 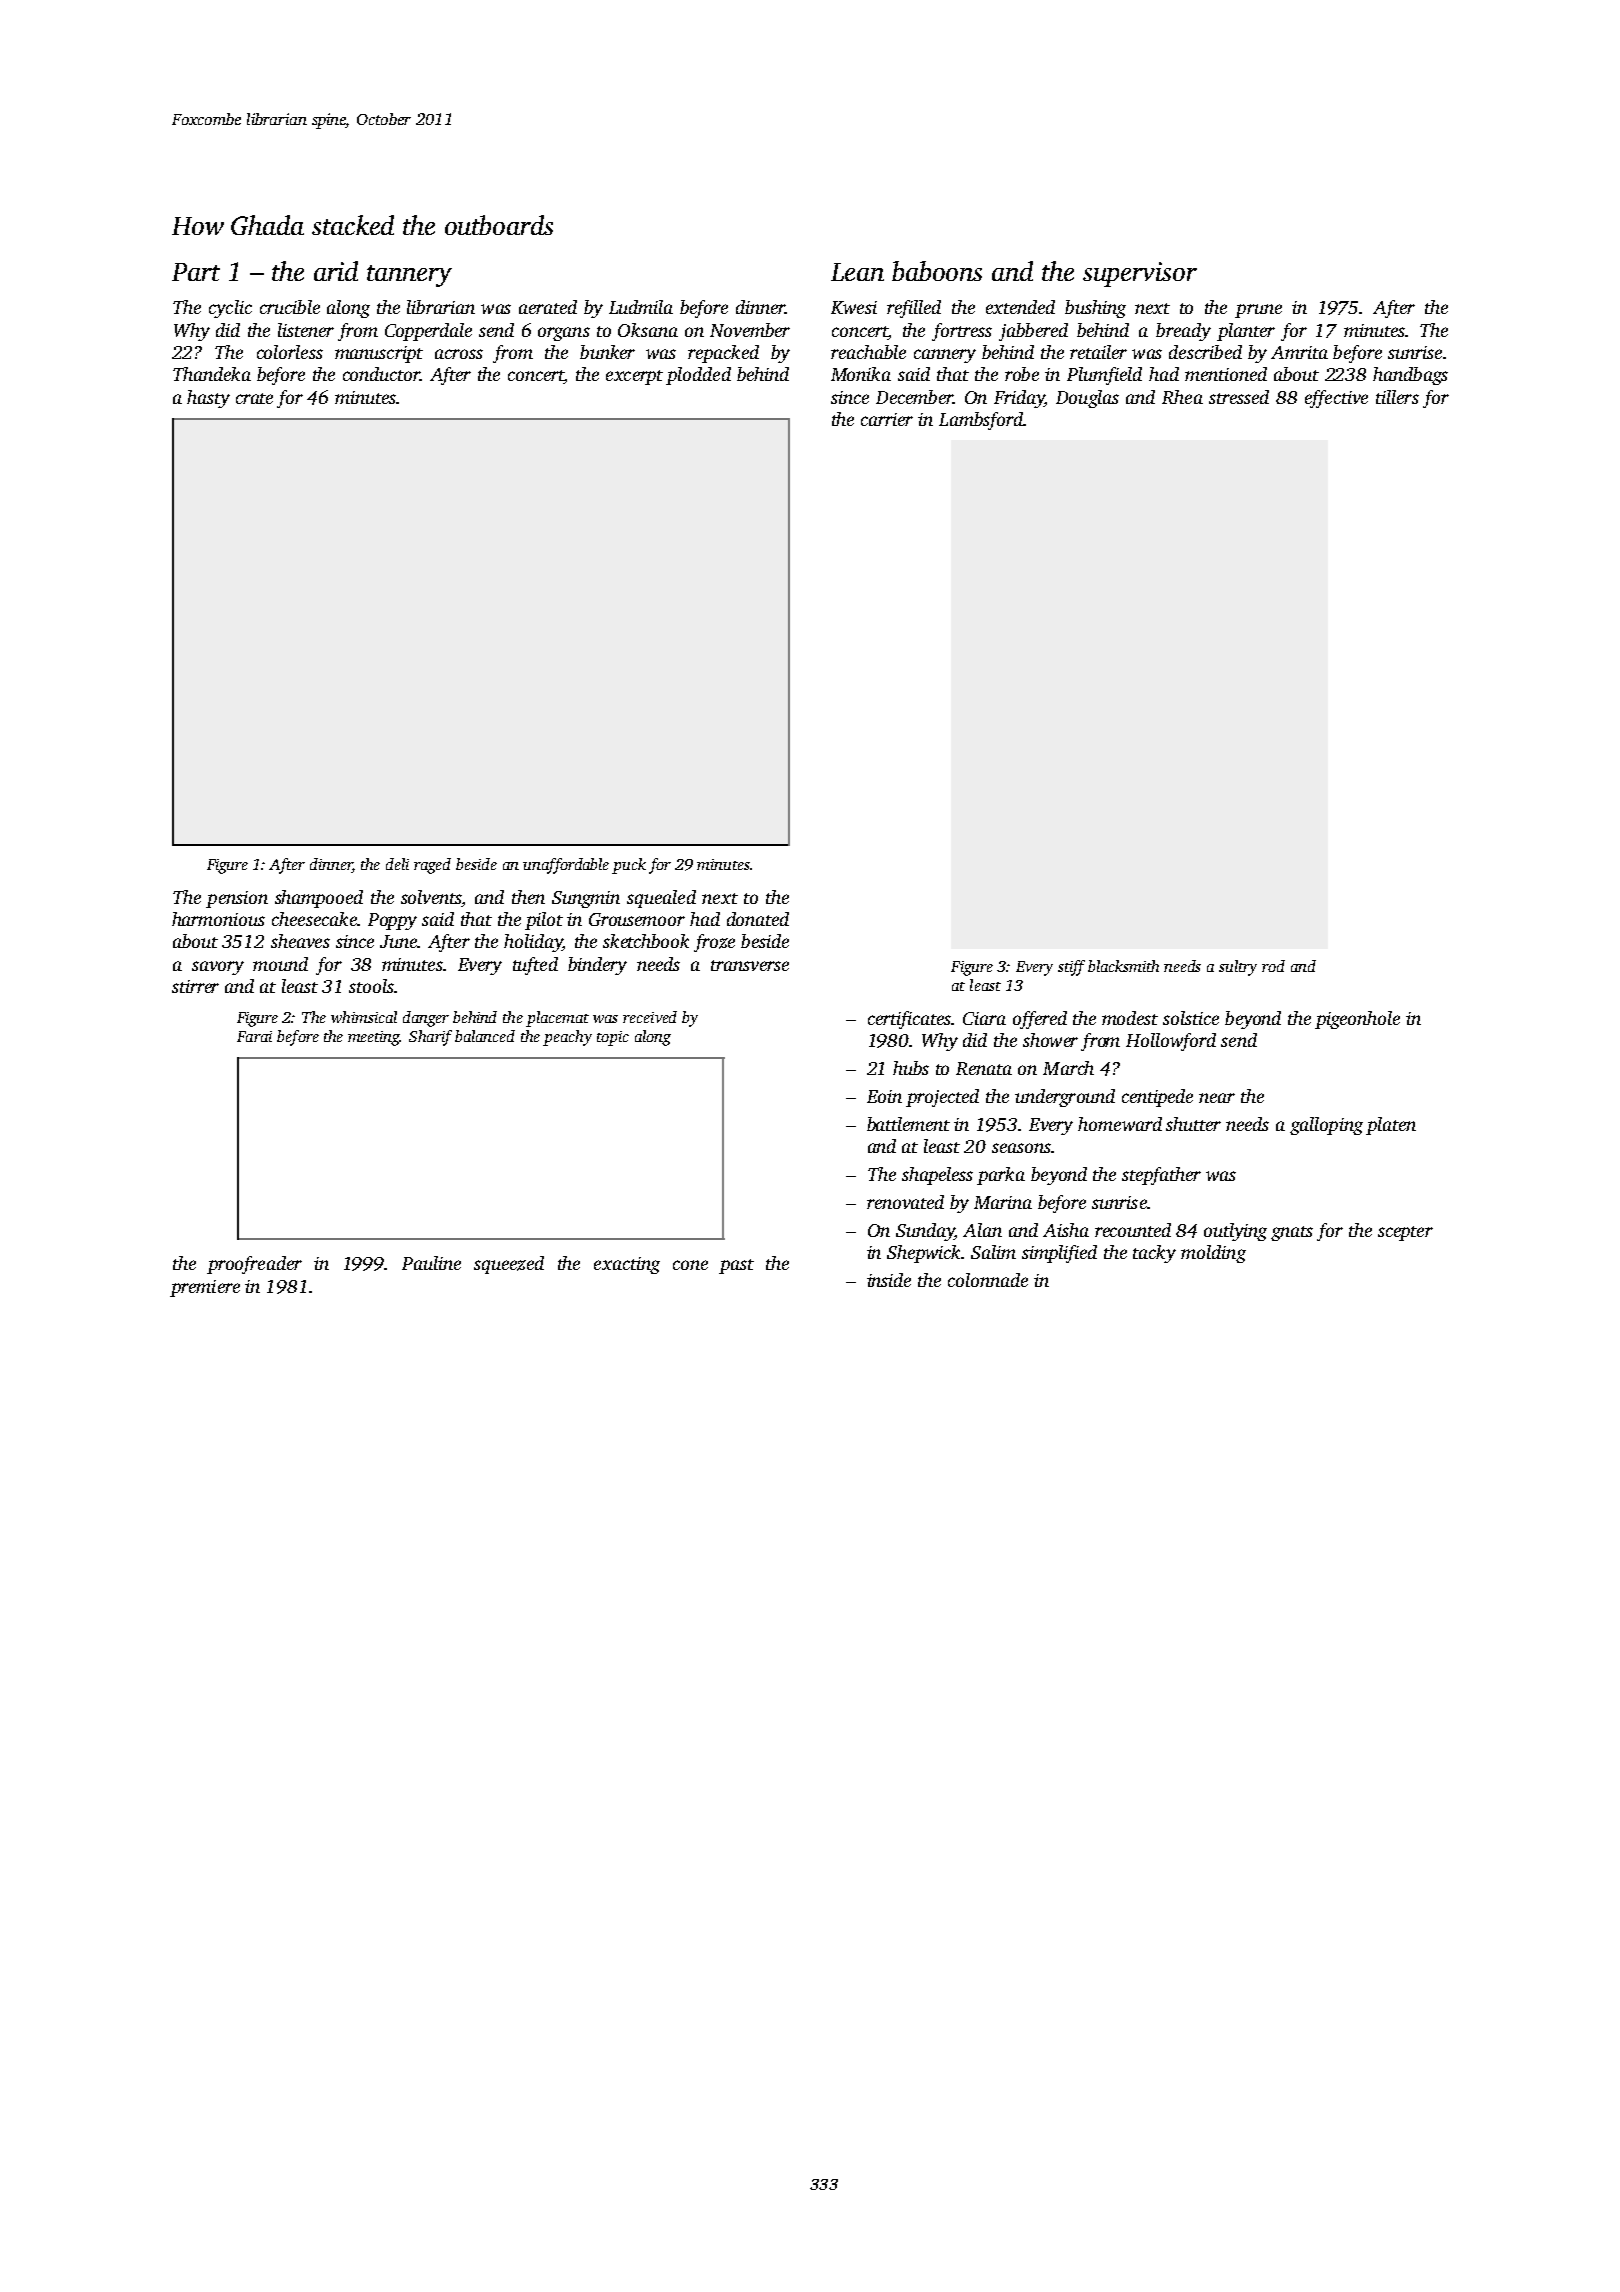 What do you see at coordinates (887, 419) in the screenshot?
I see `carrier` at bounding box center [887, 419].
